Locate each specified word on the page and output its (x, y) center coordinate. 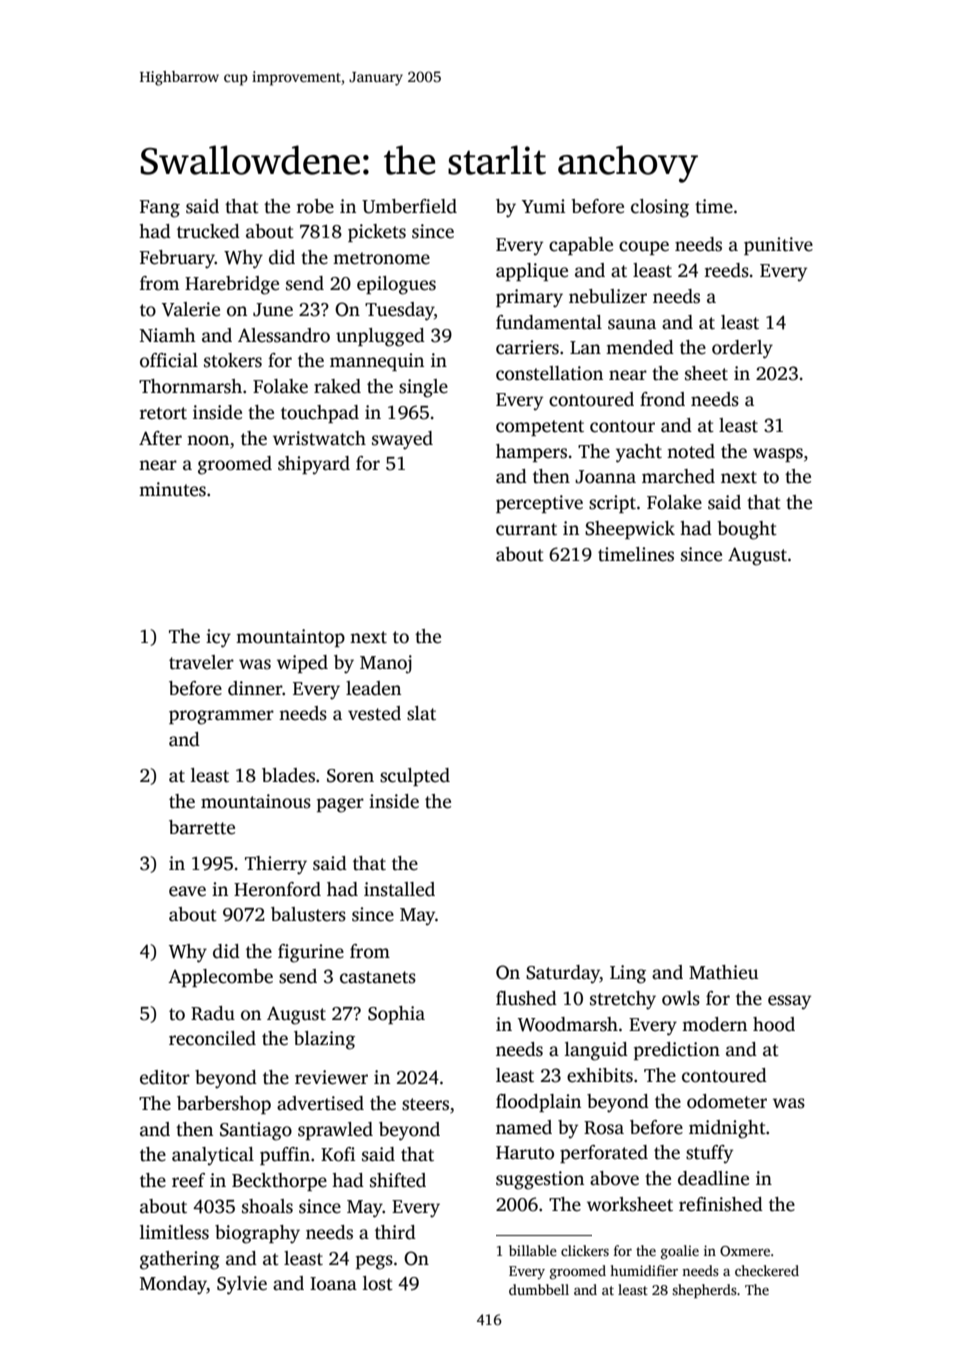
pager (340, 805)
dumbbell (539, 1289)
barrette (202, 827)
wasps (778, 455)
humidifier (644, 1270)
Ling (628, 974)
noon (208, 440)
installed (399, 889)
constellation (549, 373)
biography (257, 1234)
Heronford (277, 889)
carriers (527, 347)
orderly (742, 349)
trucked (208, 231)
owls (681, 998)
